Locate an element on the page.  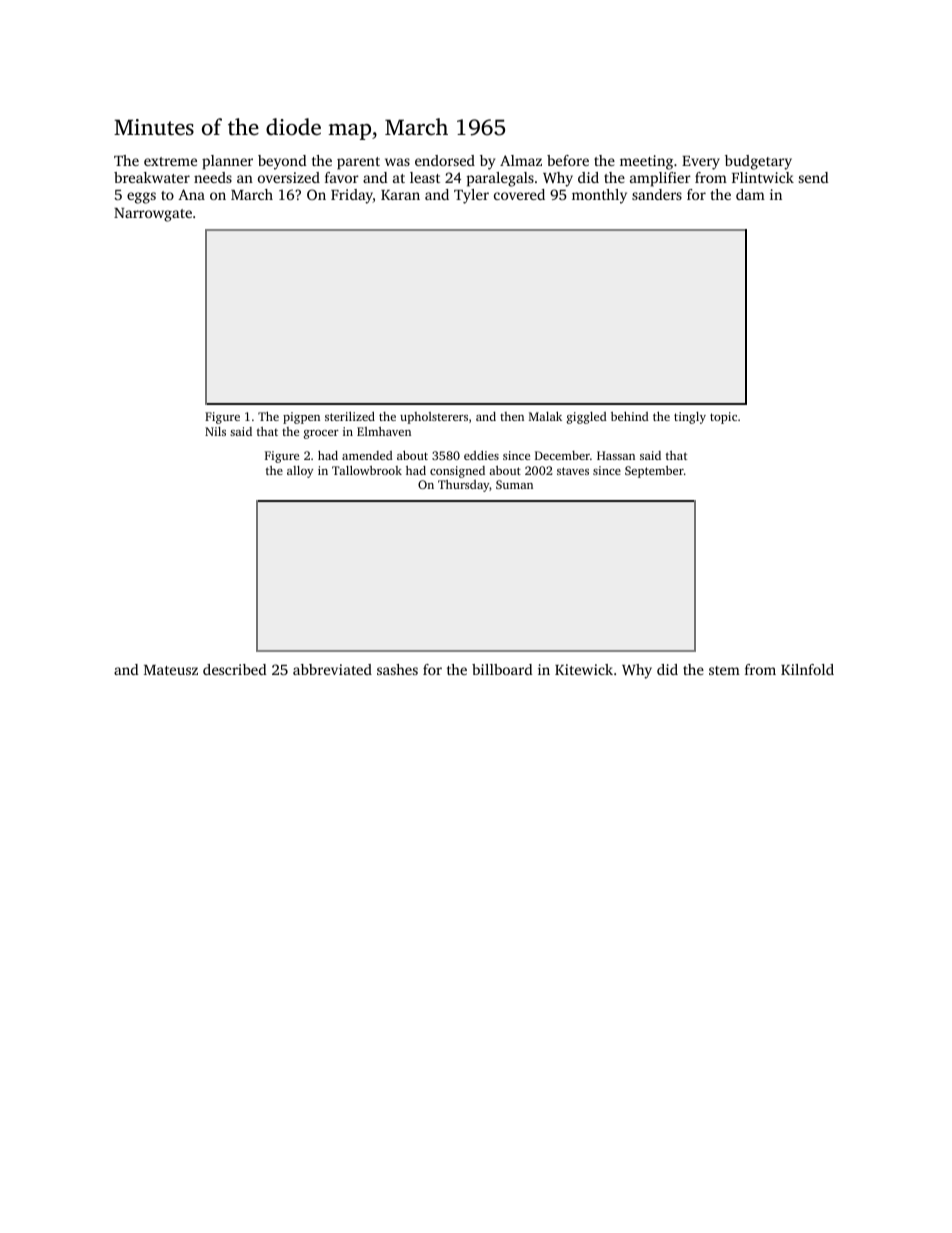
Kilnfold is located at coordinates (807, 669).
